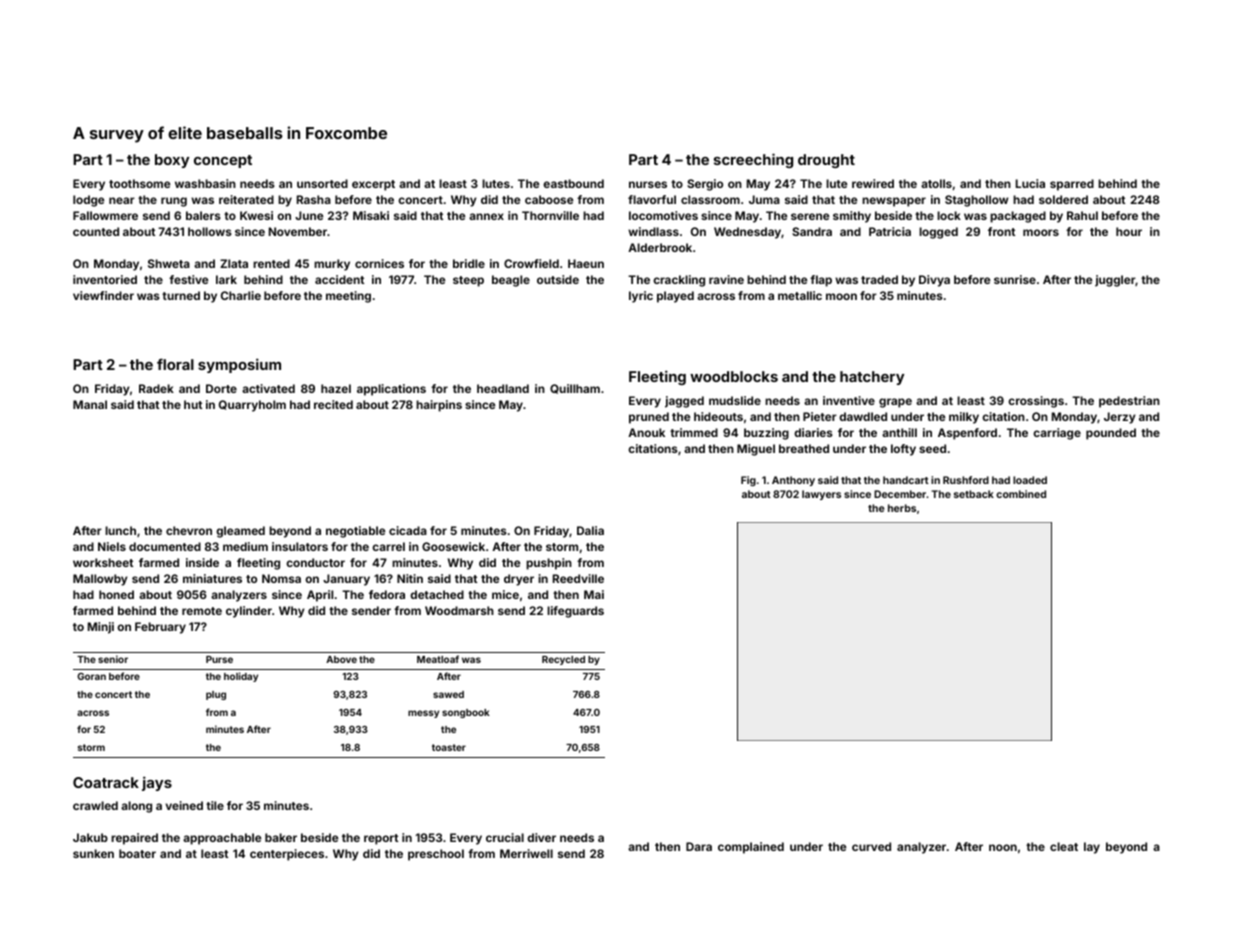 This document has width=1233, height=952. Describe the element at coordinates (1030, 183) in the document. I see `Lucia` at that location.
